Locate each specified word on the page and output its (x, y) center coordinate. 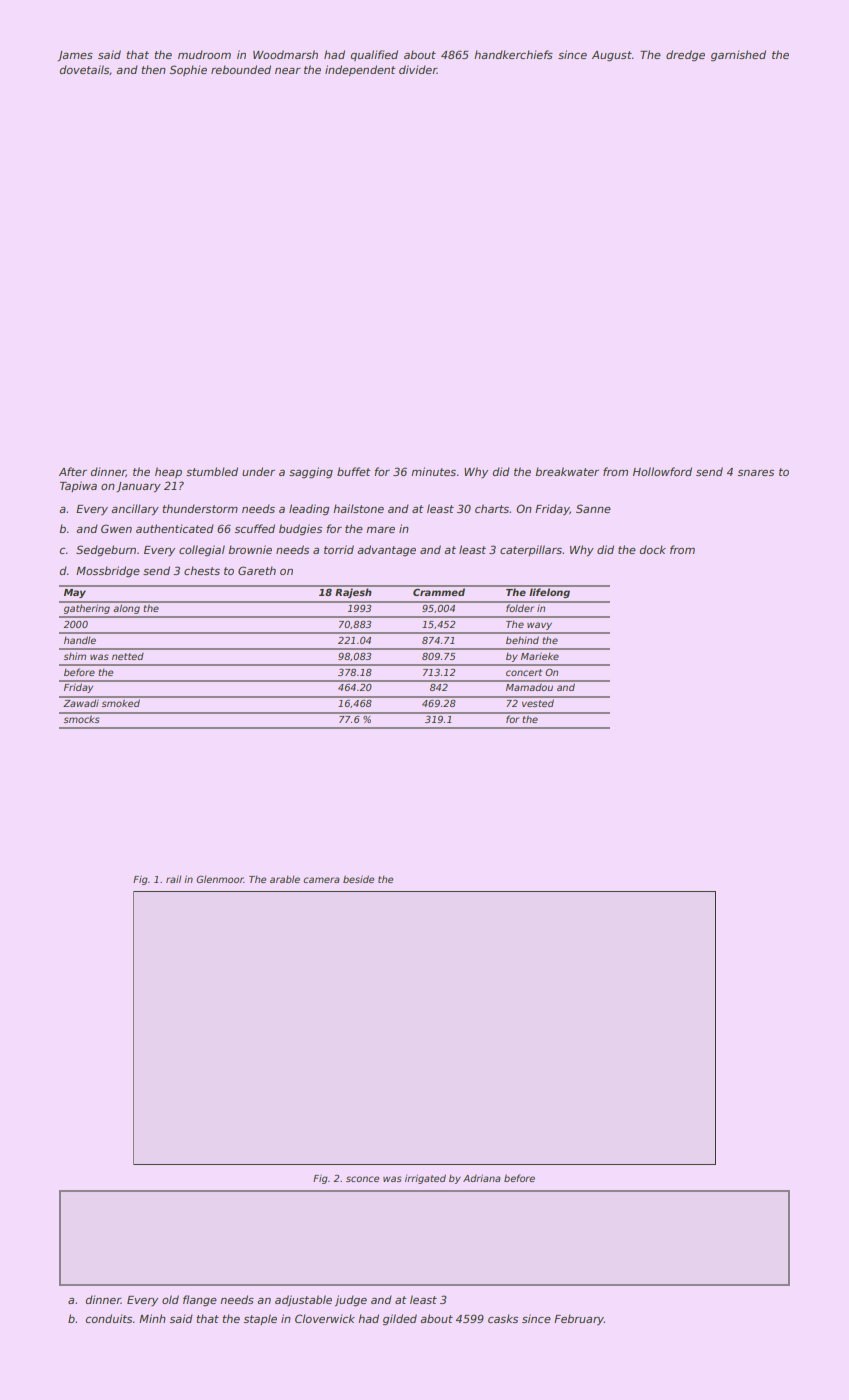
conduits (109, 1318)
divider (418, 69)
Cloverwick (325, 1318)
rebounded (241, 69)
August (612, 56)
